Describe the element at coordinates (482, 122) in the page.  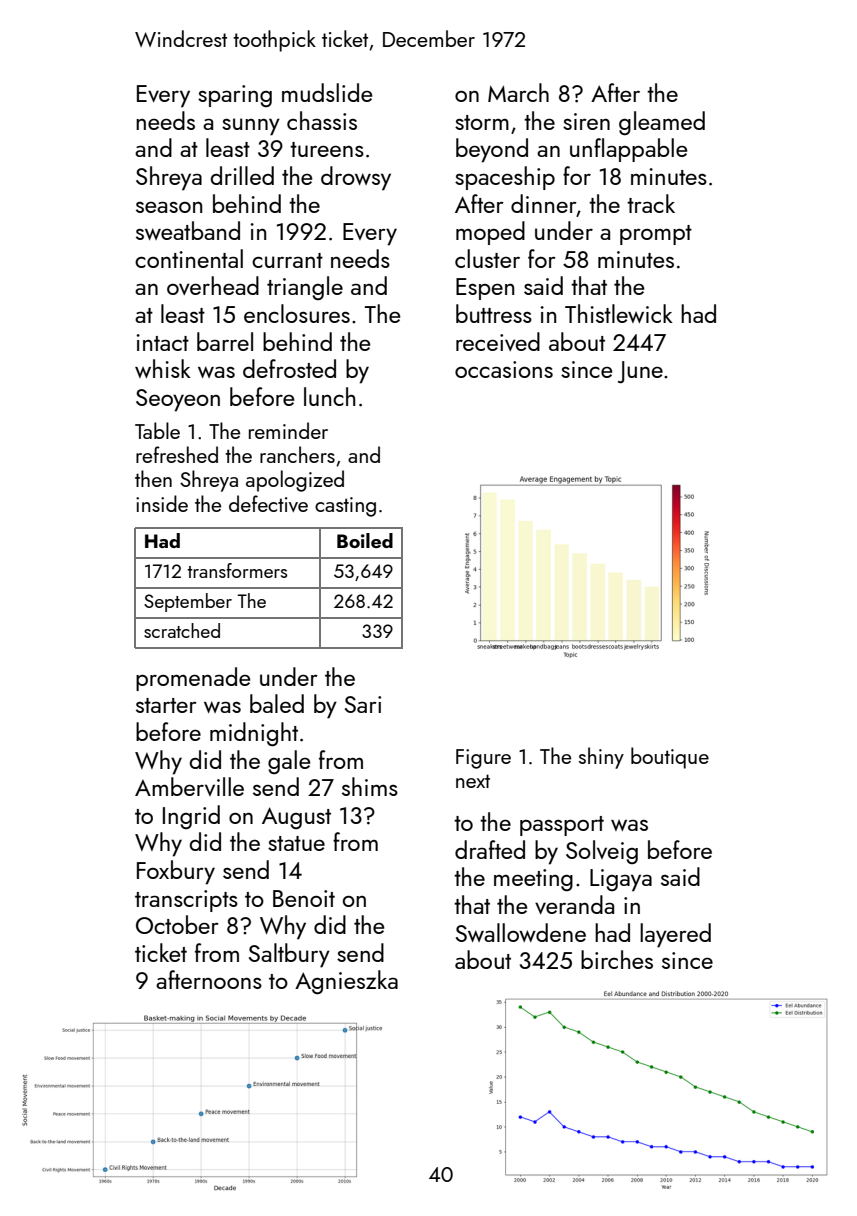
I see `storm` at that location.
